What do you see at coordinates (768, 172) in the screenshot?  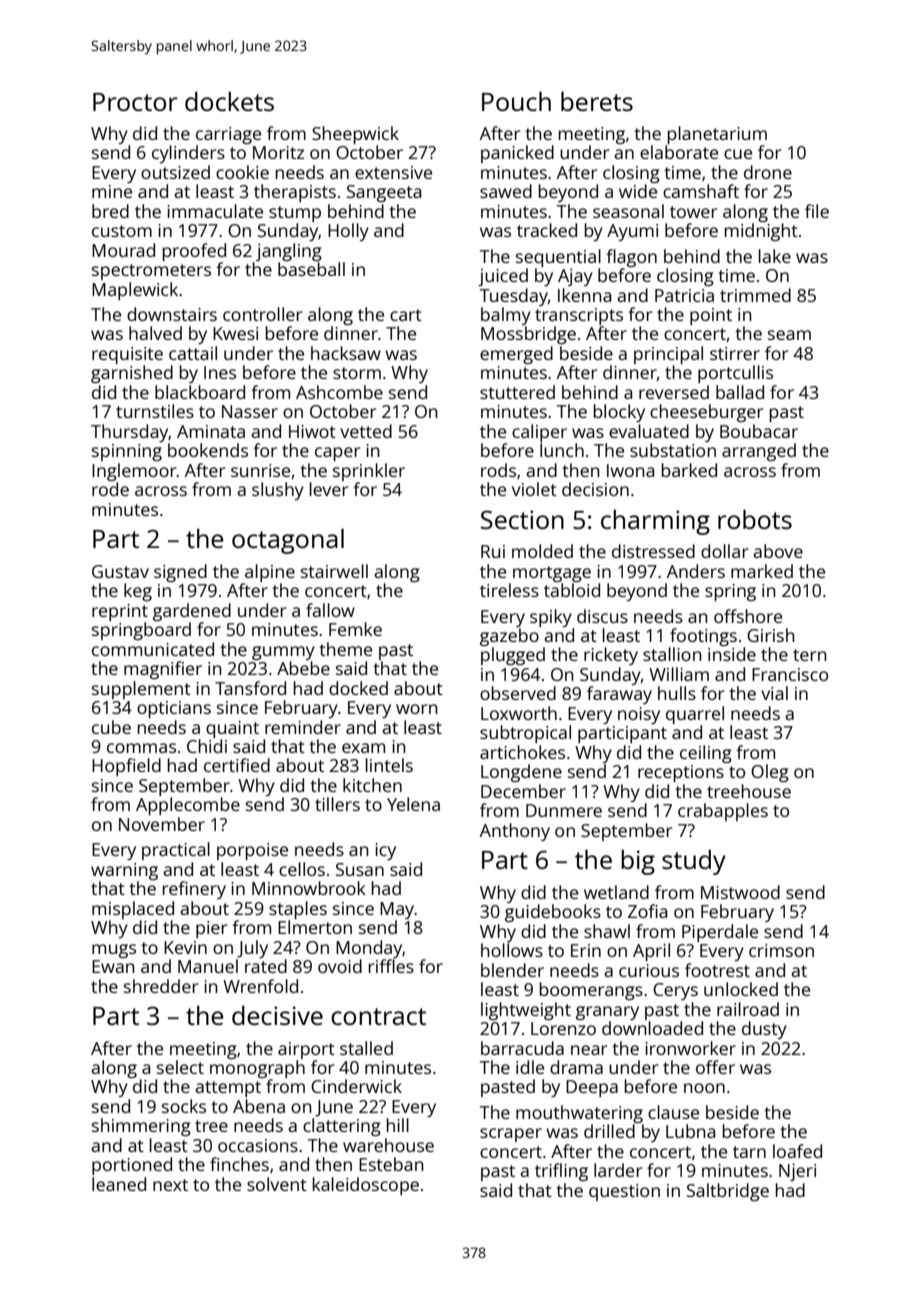 I see `drone` at bounding box center [768, 172].
